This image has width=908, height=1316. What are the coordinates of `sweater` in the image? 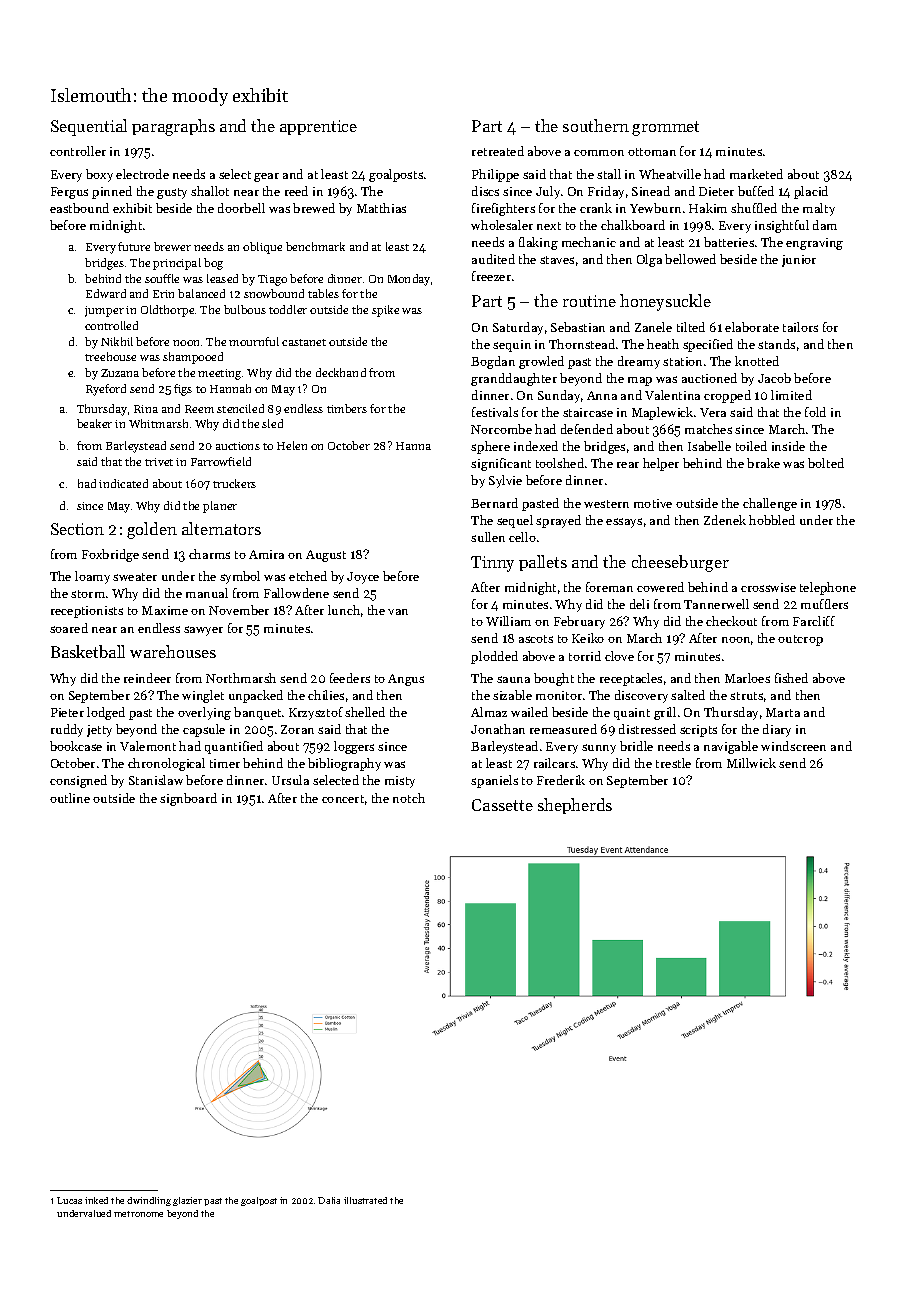 It's located at (135, 577).
